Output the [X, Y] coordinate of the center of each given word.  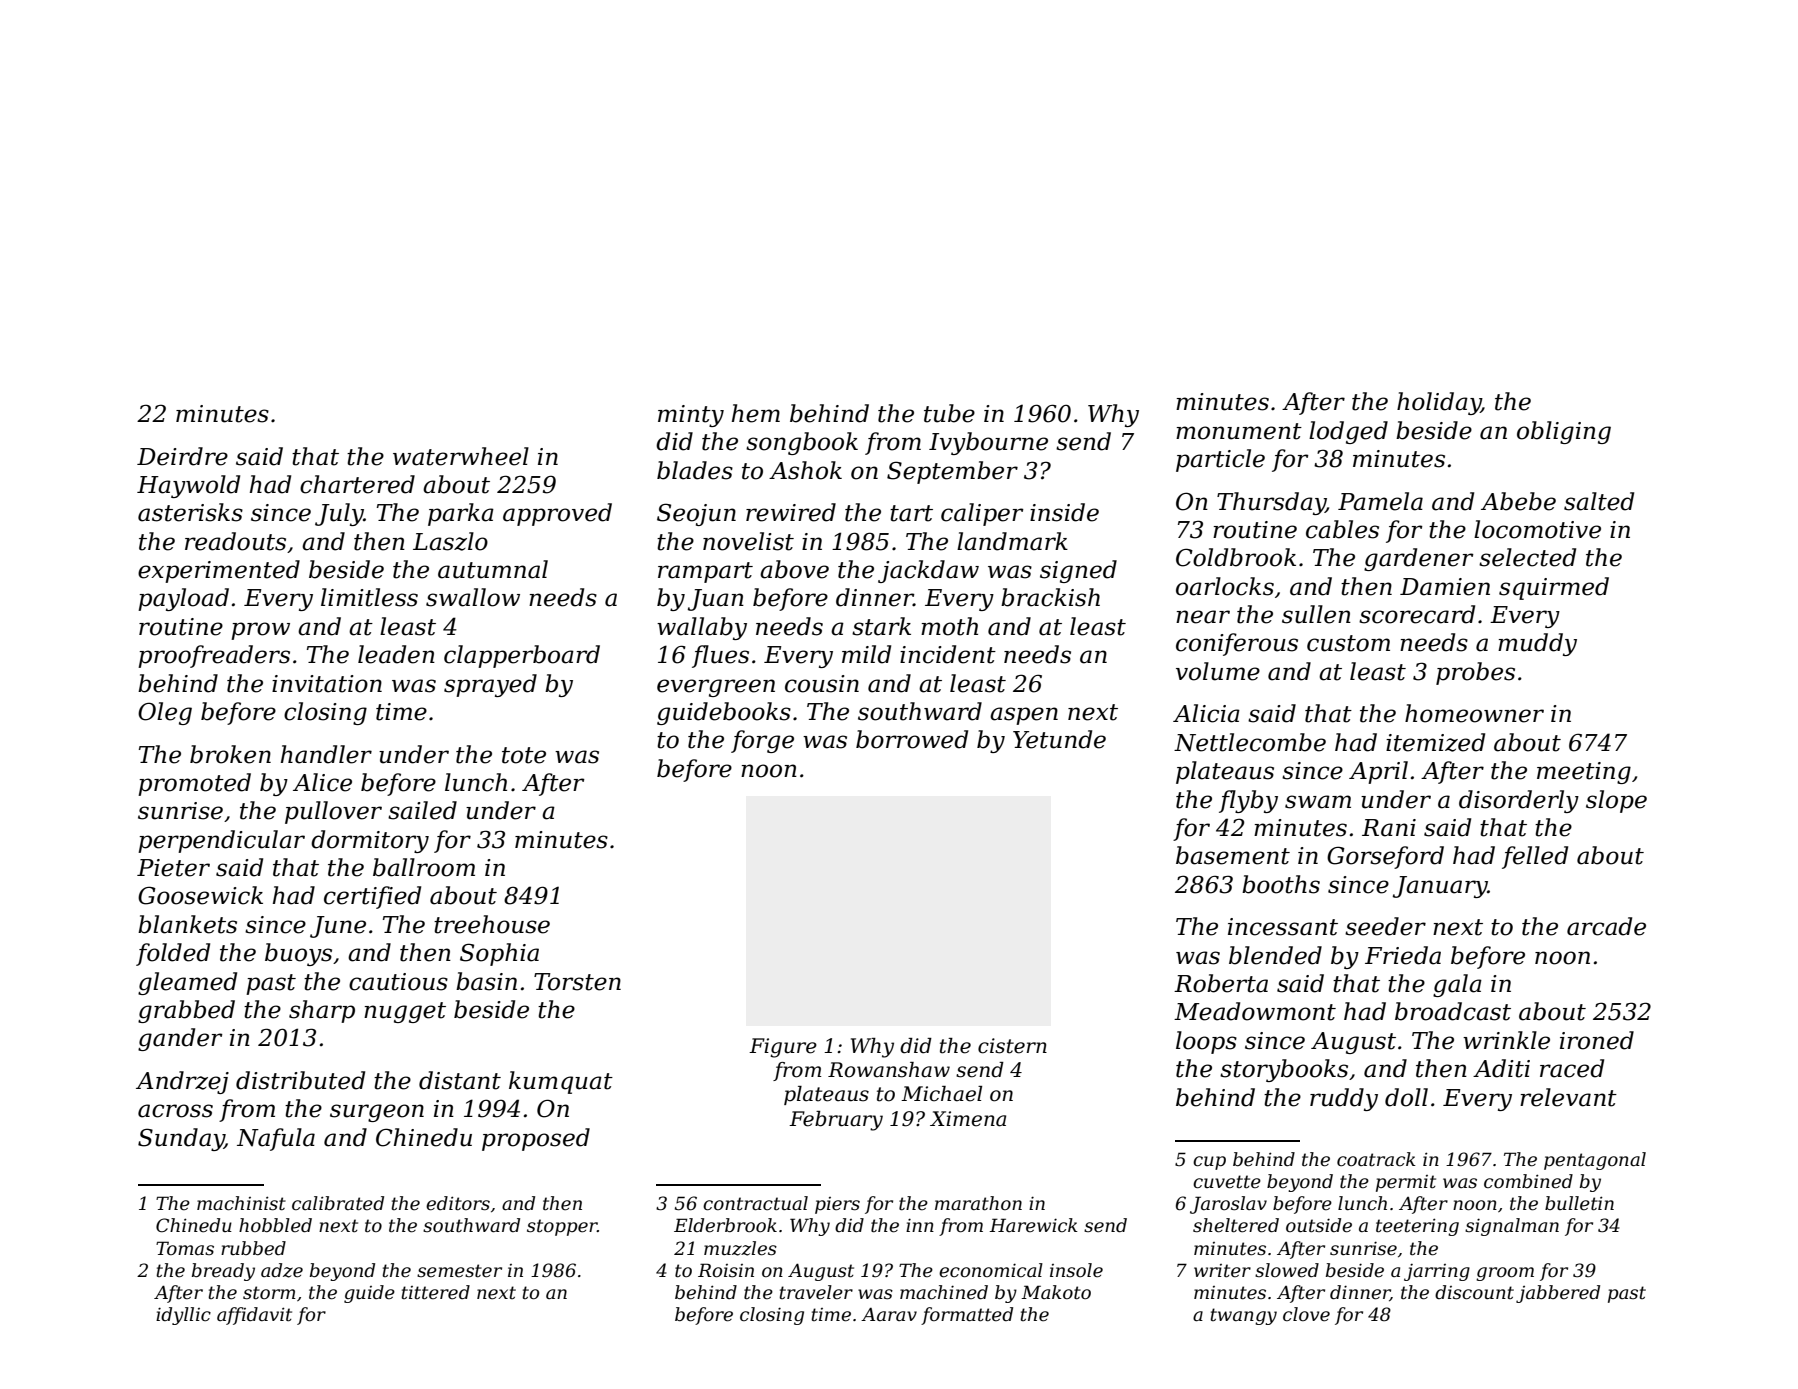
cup [1209, 1163]
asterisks [190, 512]
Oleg [165, 713]
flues [720, 656]
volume [1218, 671]
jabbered [1558, 1294]
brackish [1050, 597]
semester [459, 1271]
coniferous [1237, 644]
